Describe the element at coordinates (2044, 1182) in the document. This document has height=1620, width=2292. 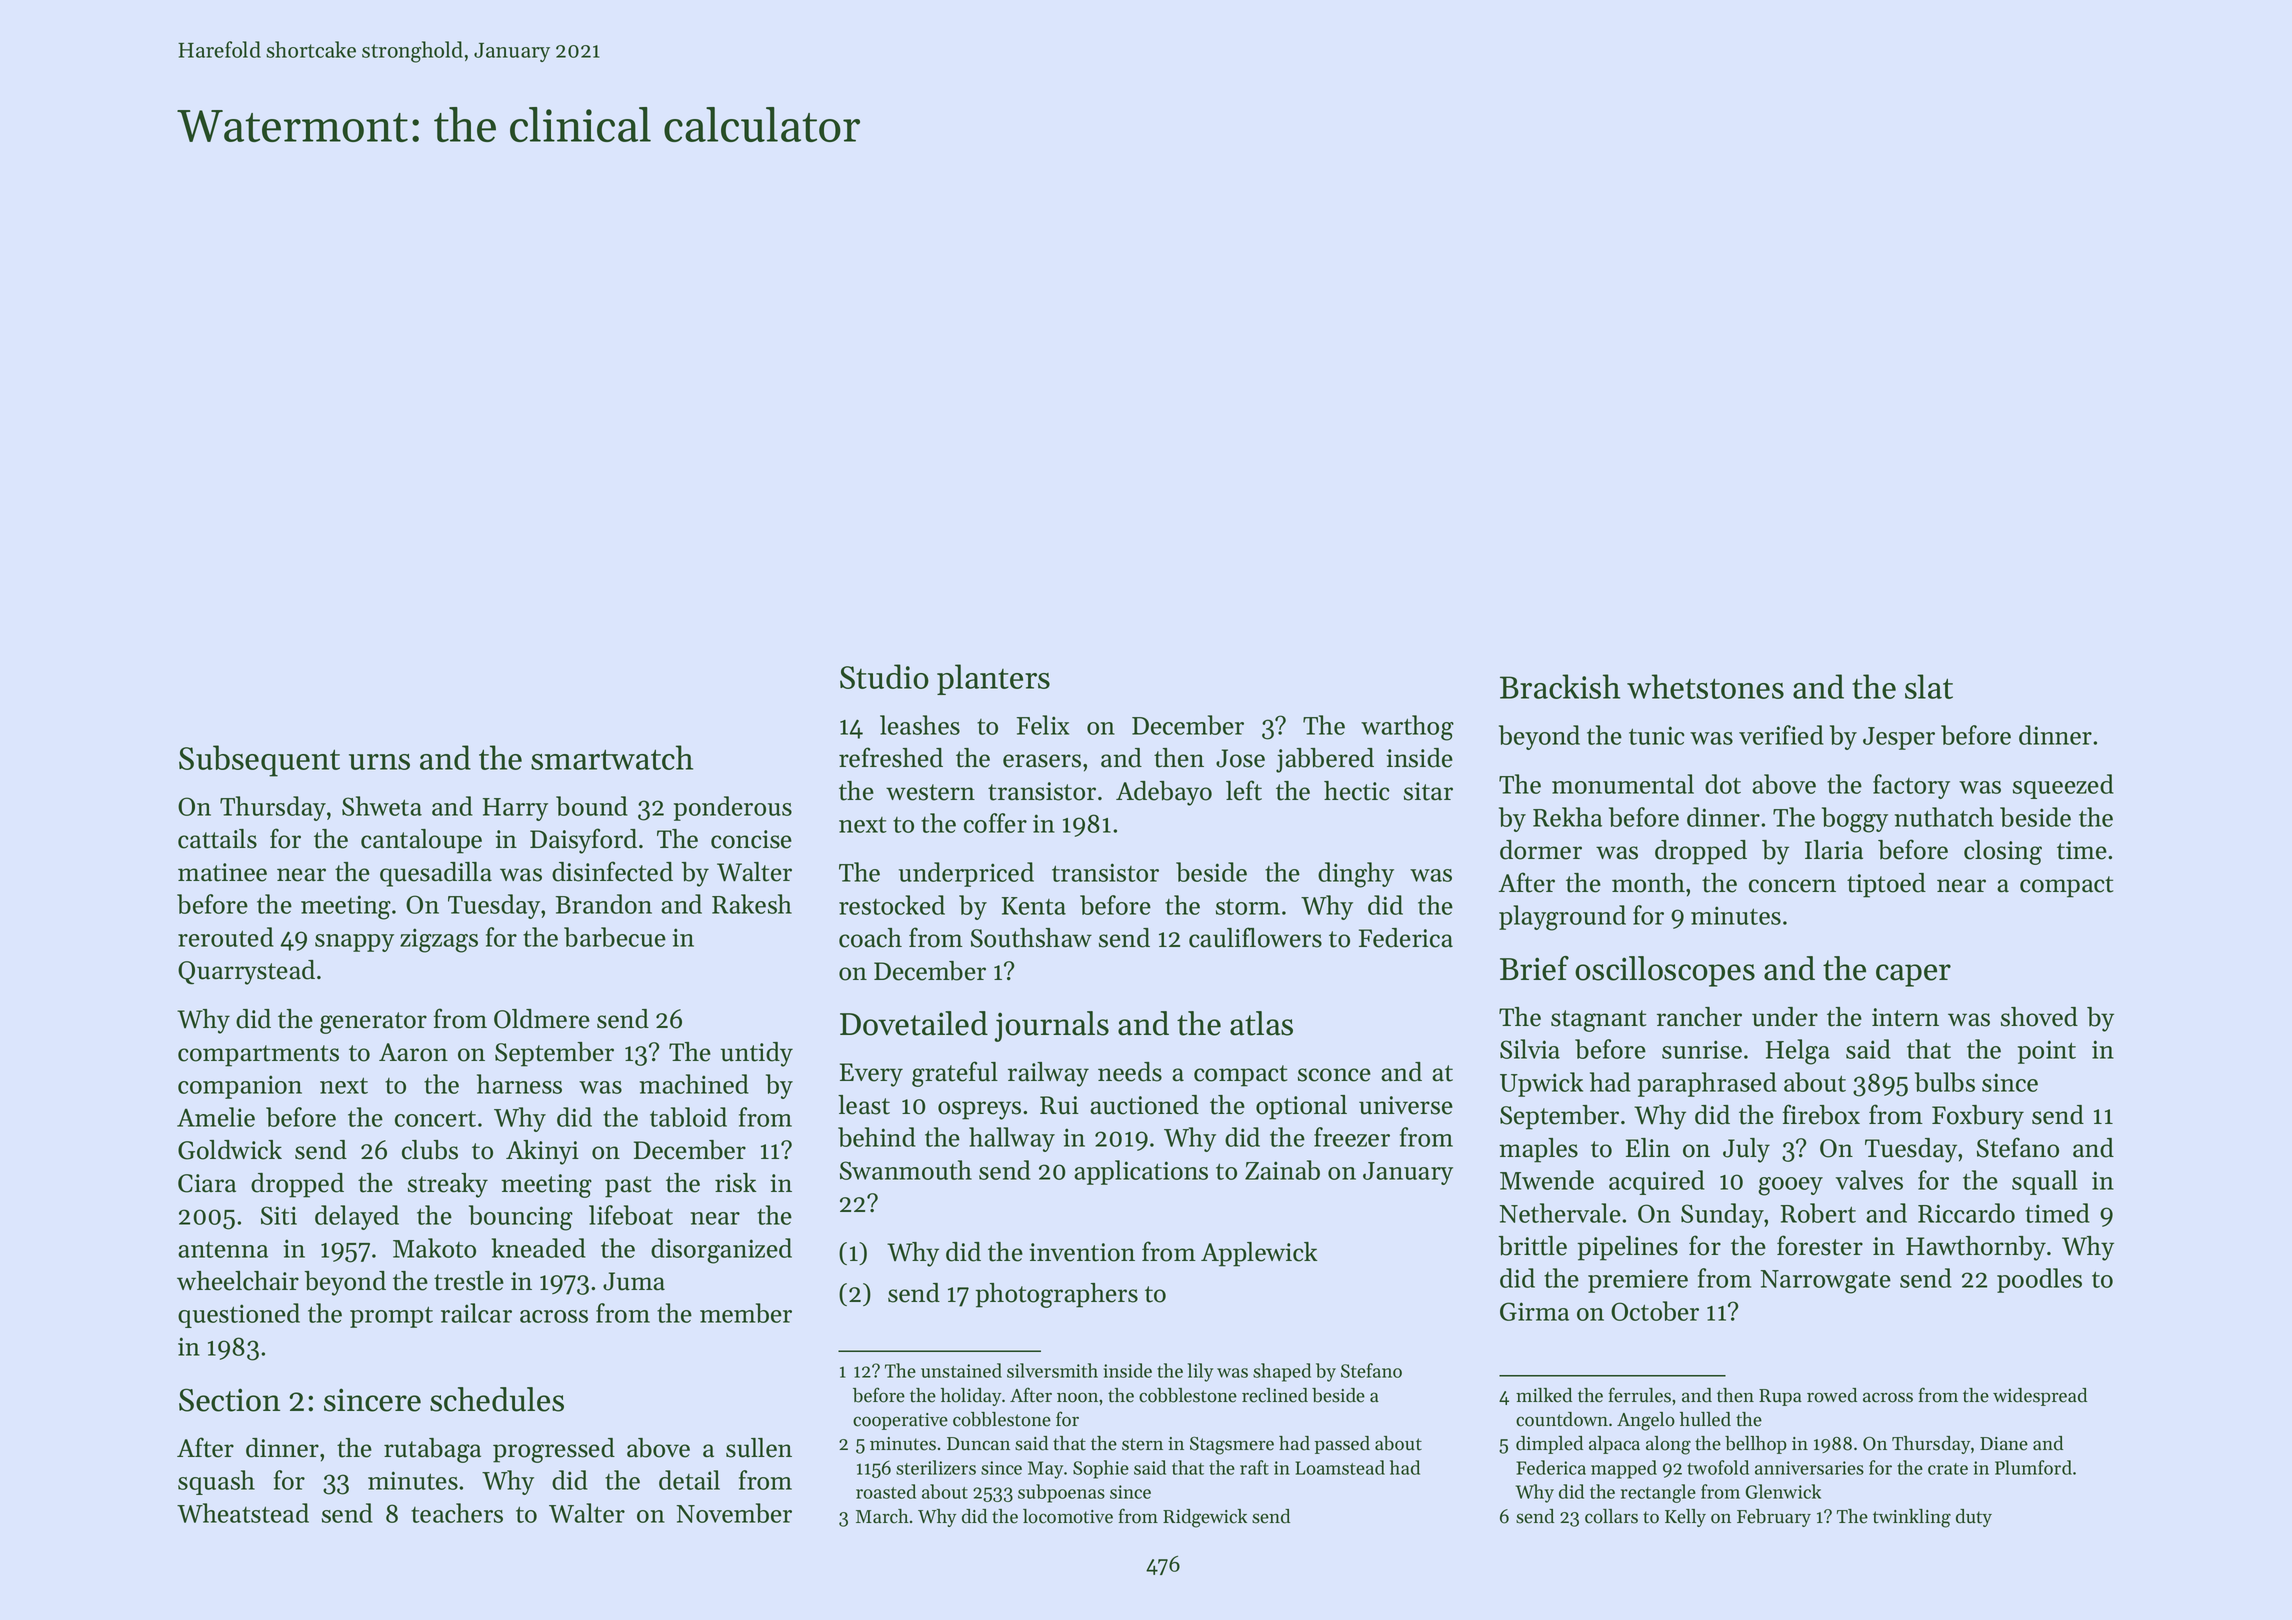
I see `squall` at that location.
